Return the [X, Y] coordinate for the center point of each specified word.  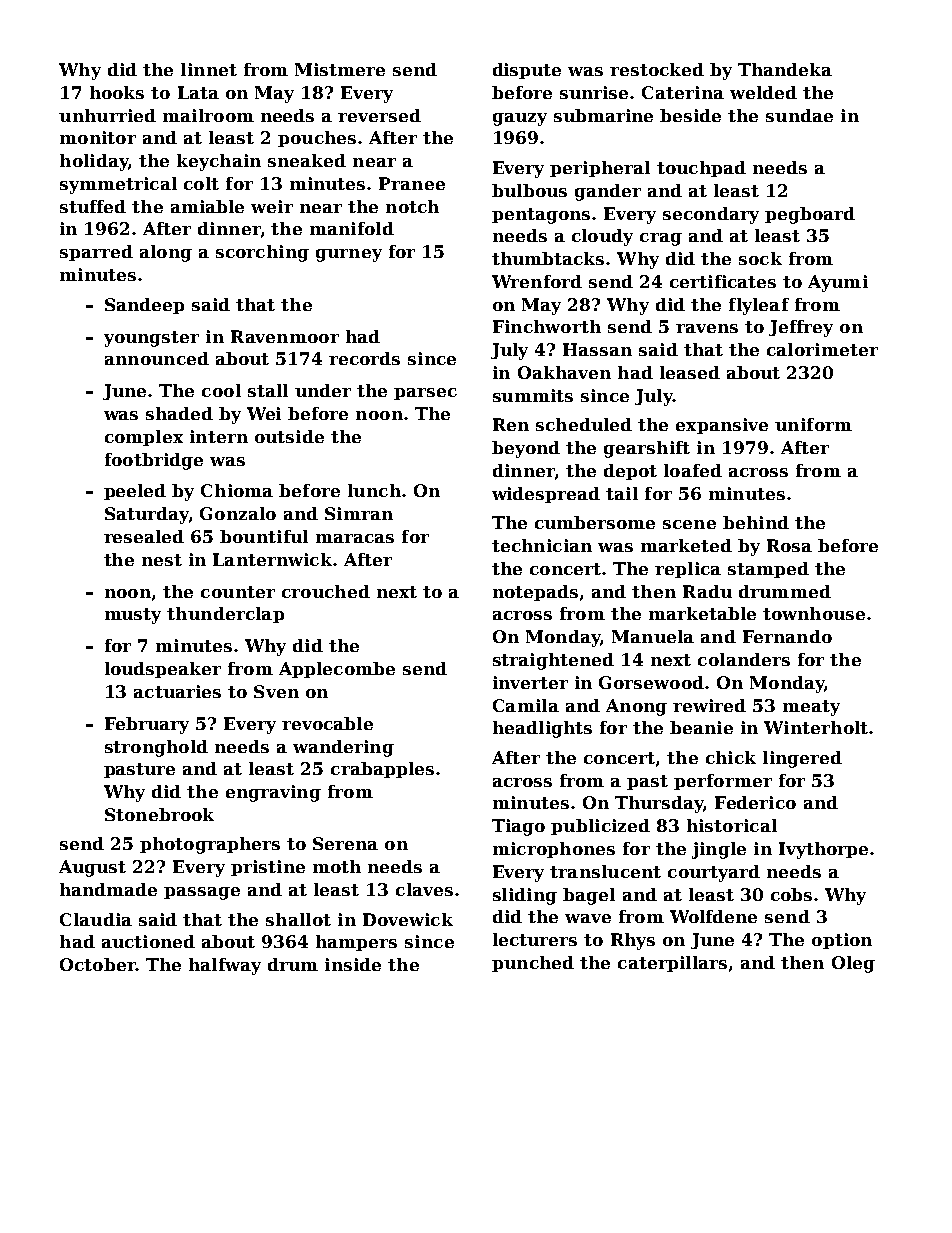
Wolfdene [713, 916]
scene [689, 524]
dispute [527, 71]
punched [533, 964]
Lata [198, 92]
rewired [709, 705]
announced [157, 358]
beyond [526, 449]
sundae [799, 115]
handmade [108, 889]
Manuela [653, 636]
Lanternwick [272, 559]
